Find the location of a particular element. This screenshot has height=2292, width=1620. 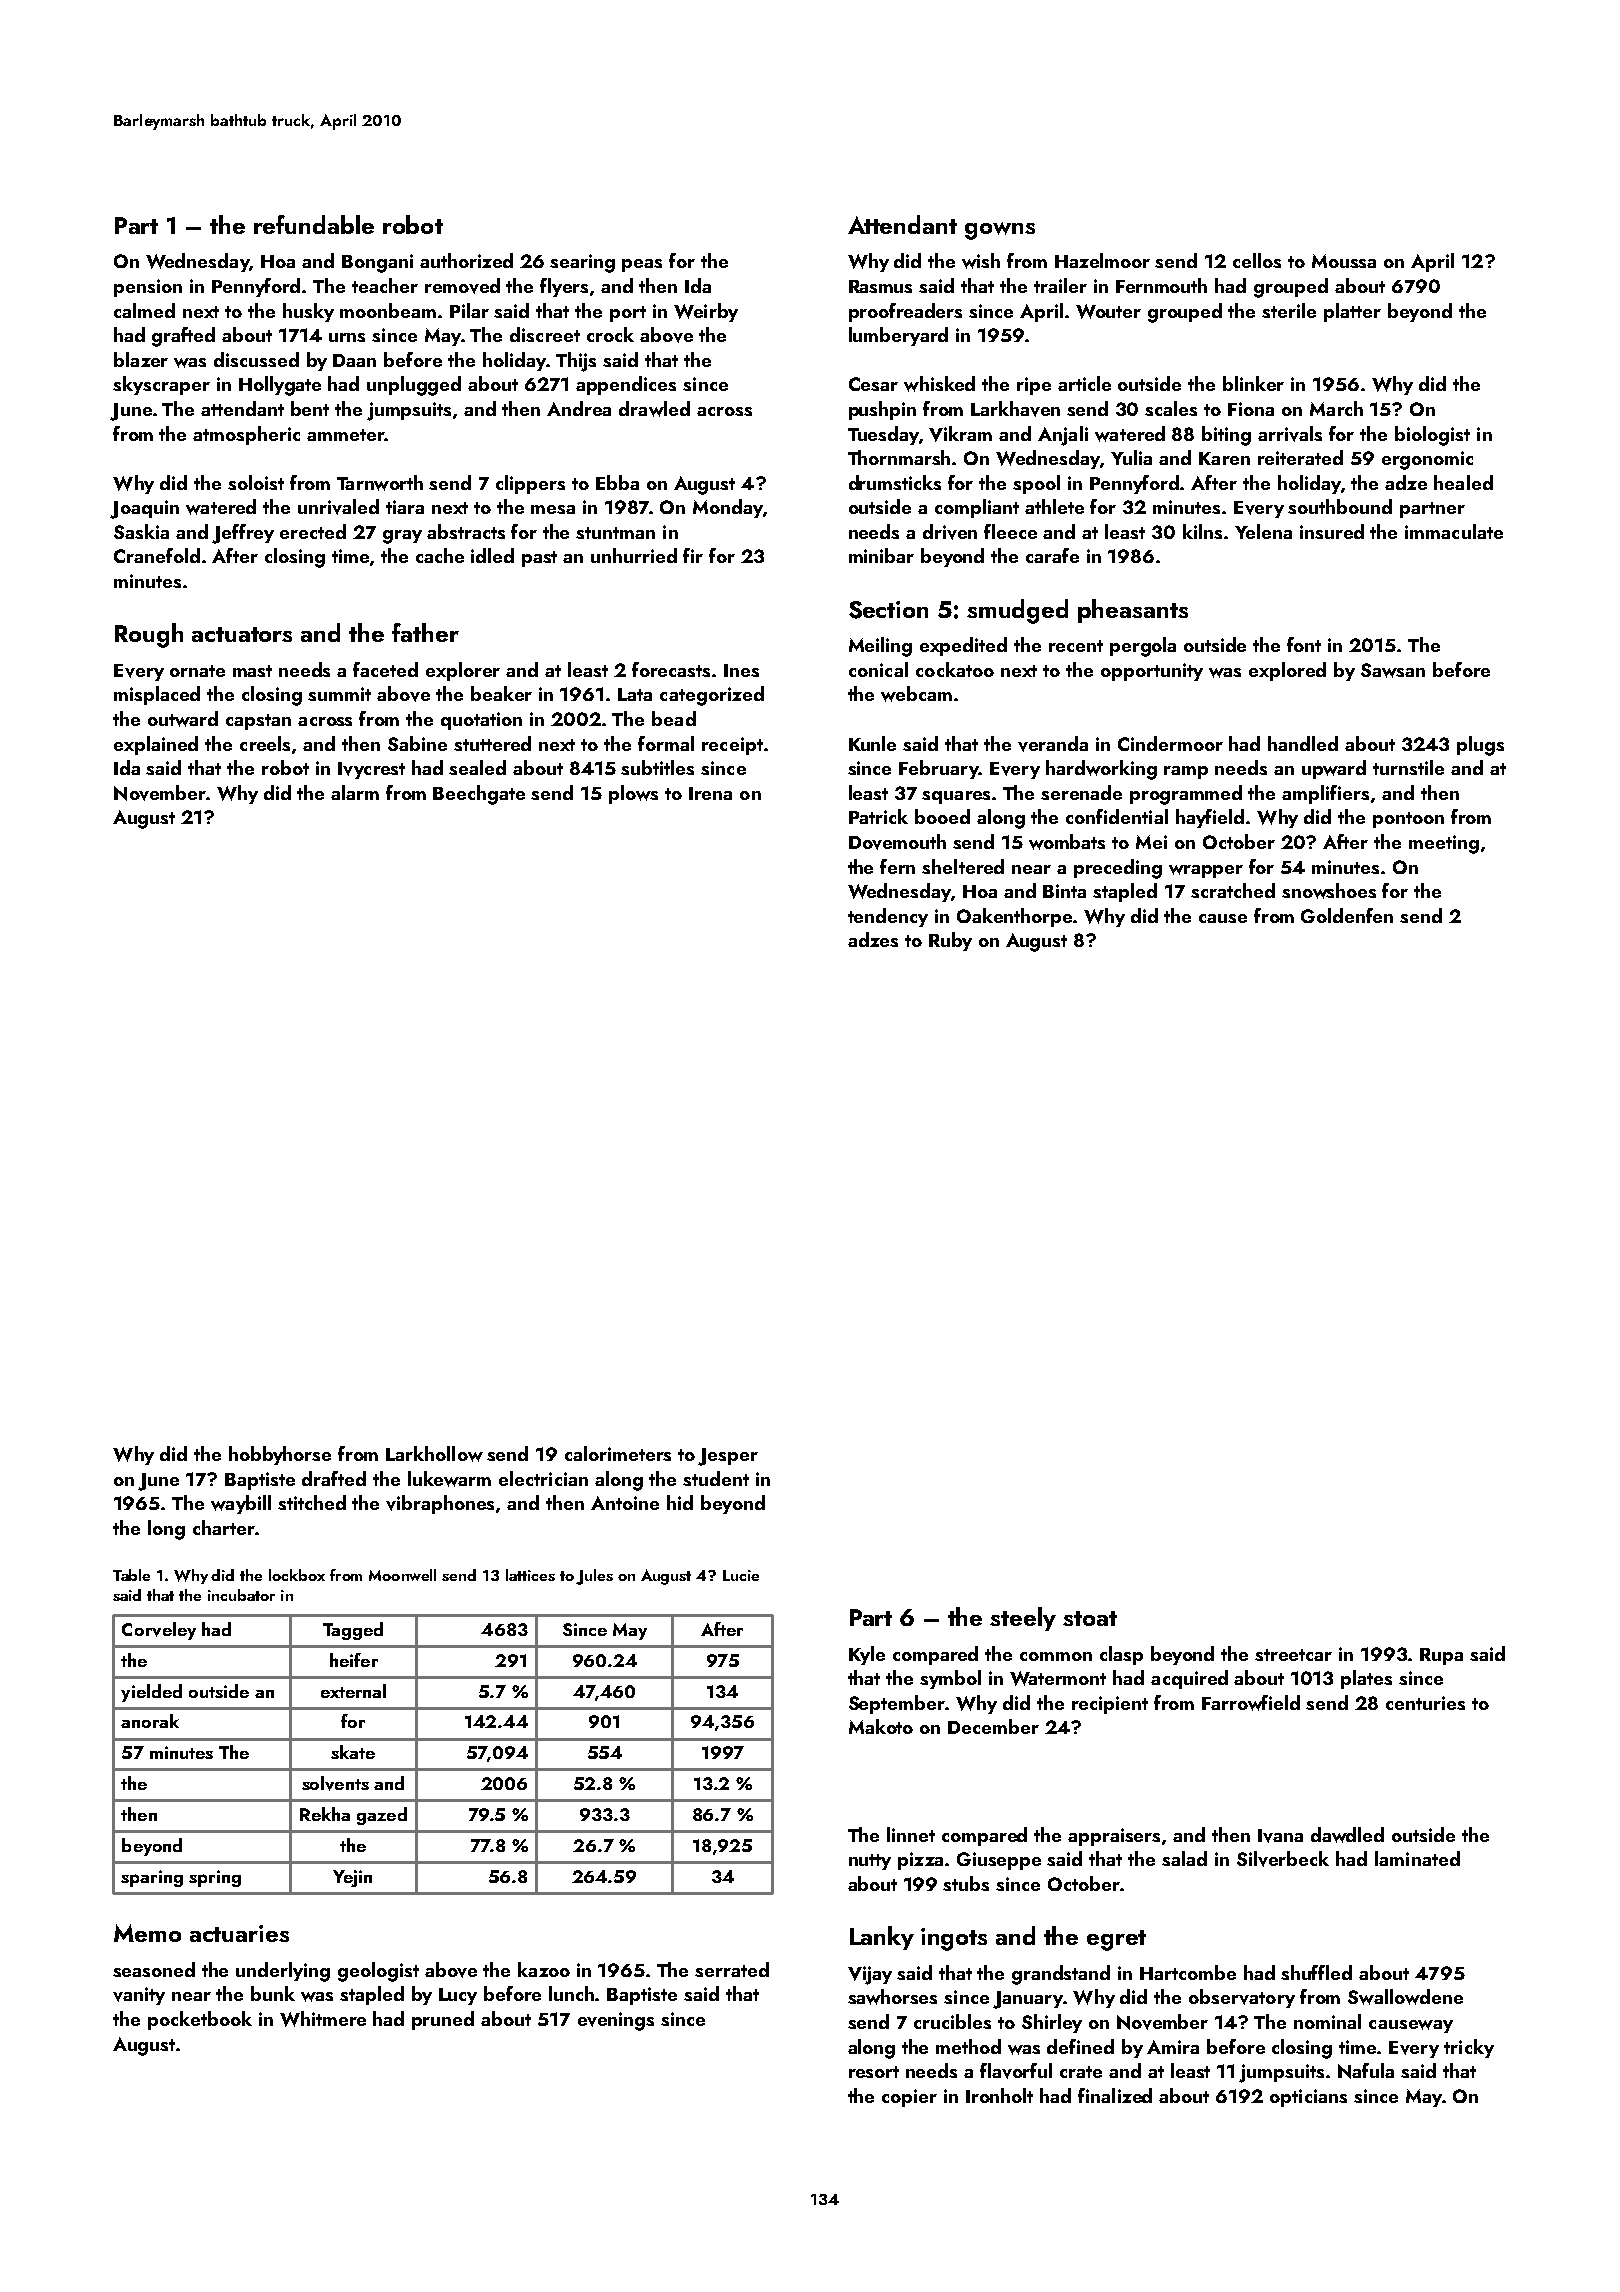

Larkhollow is located at coordinates (434, 1454).
